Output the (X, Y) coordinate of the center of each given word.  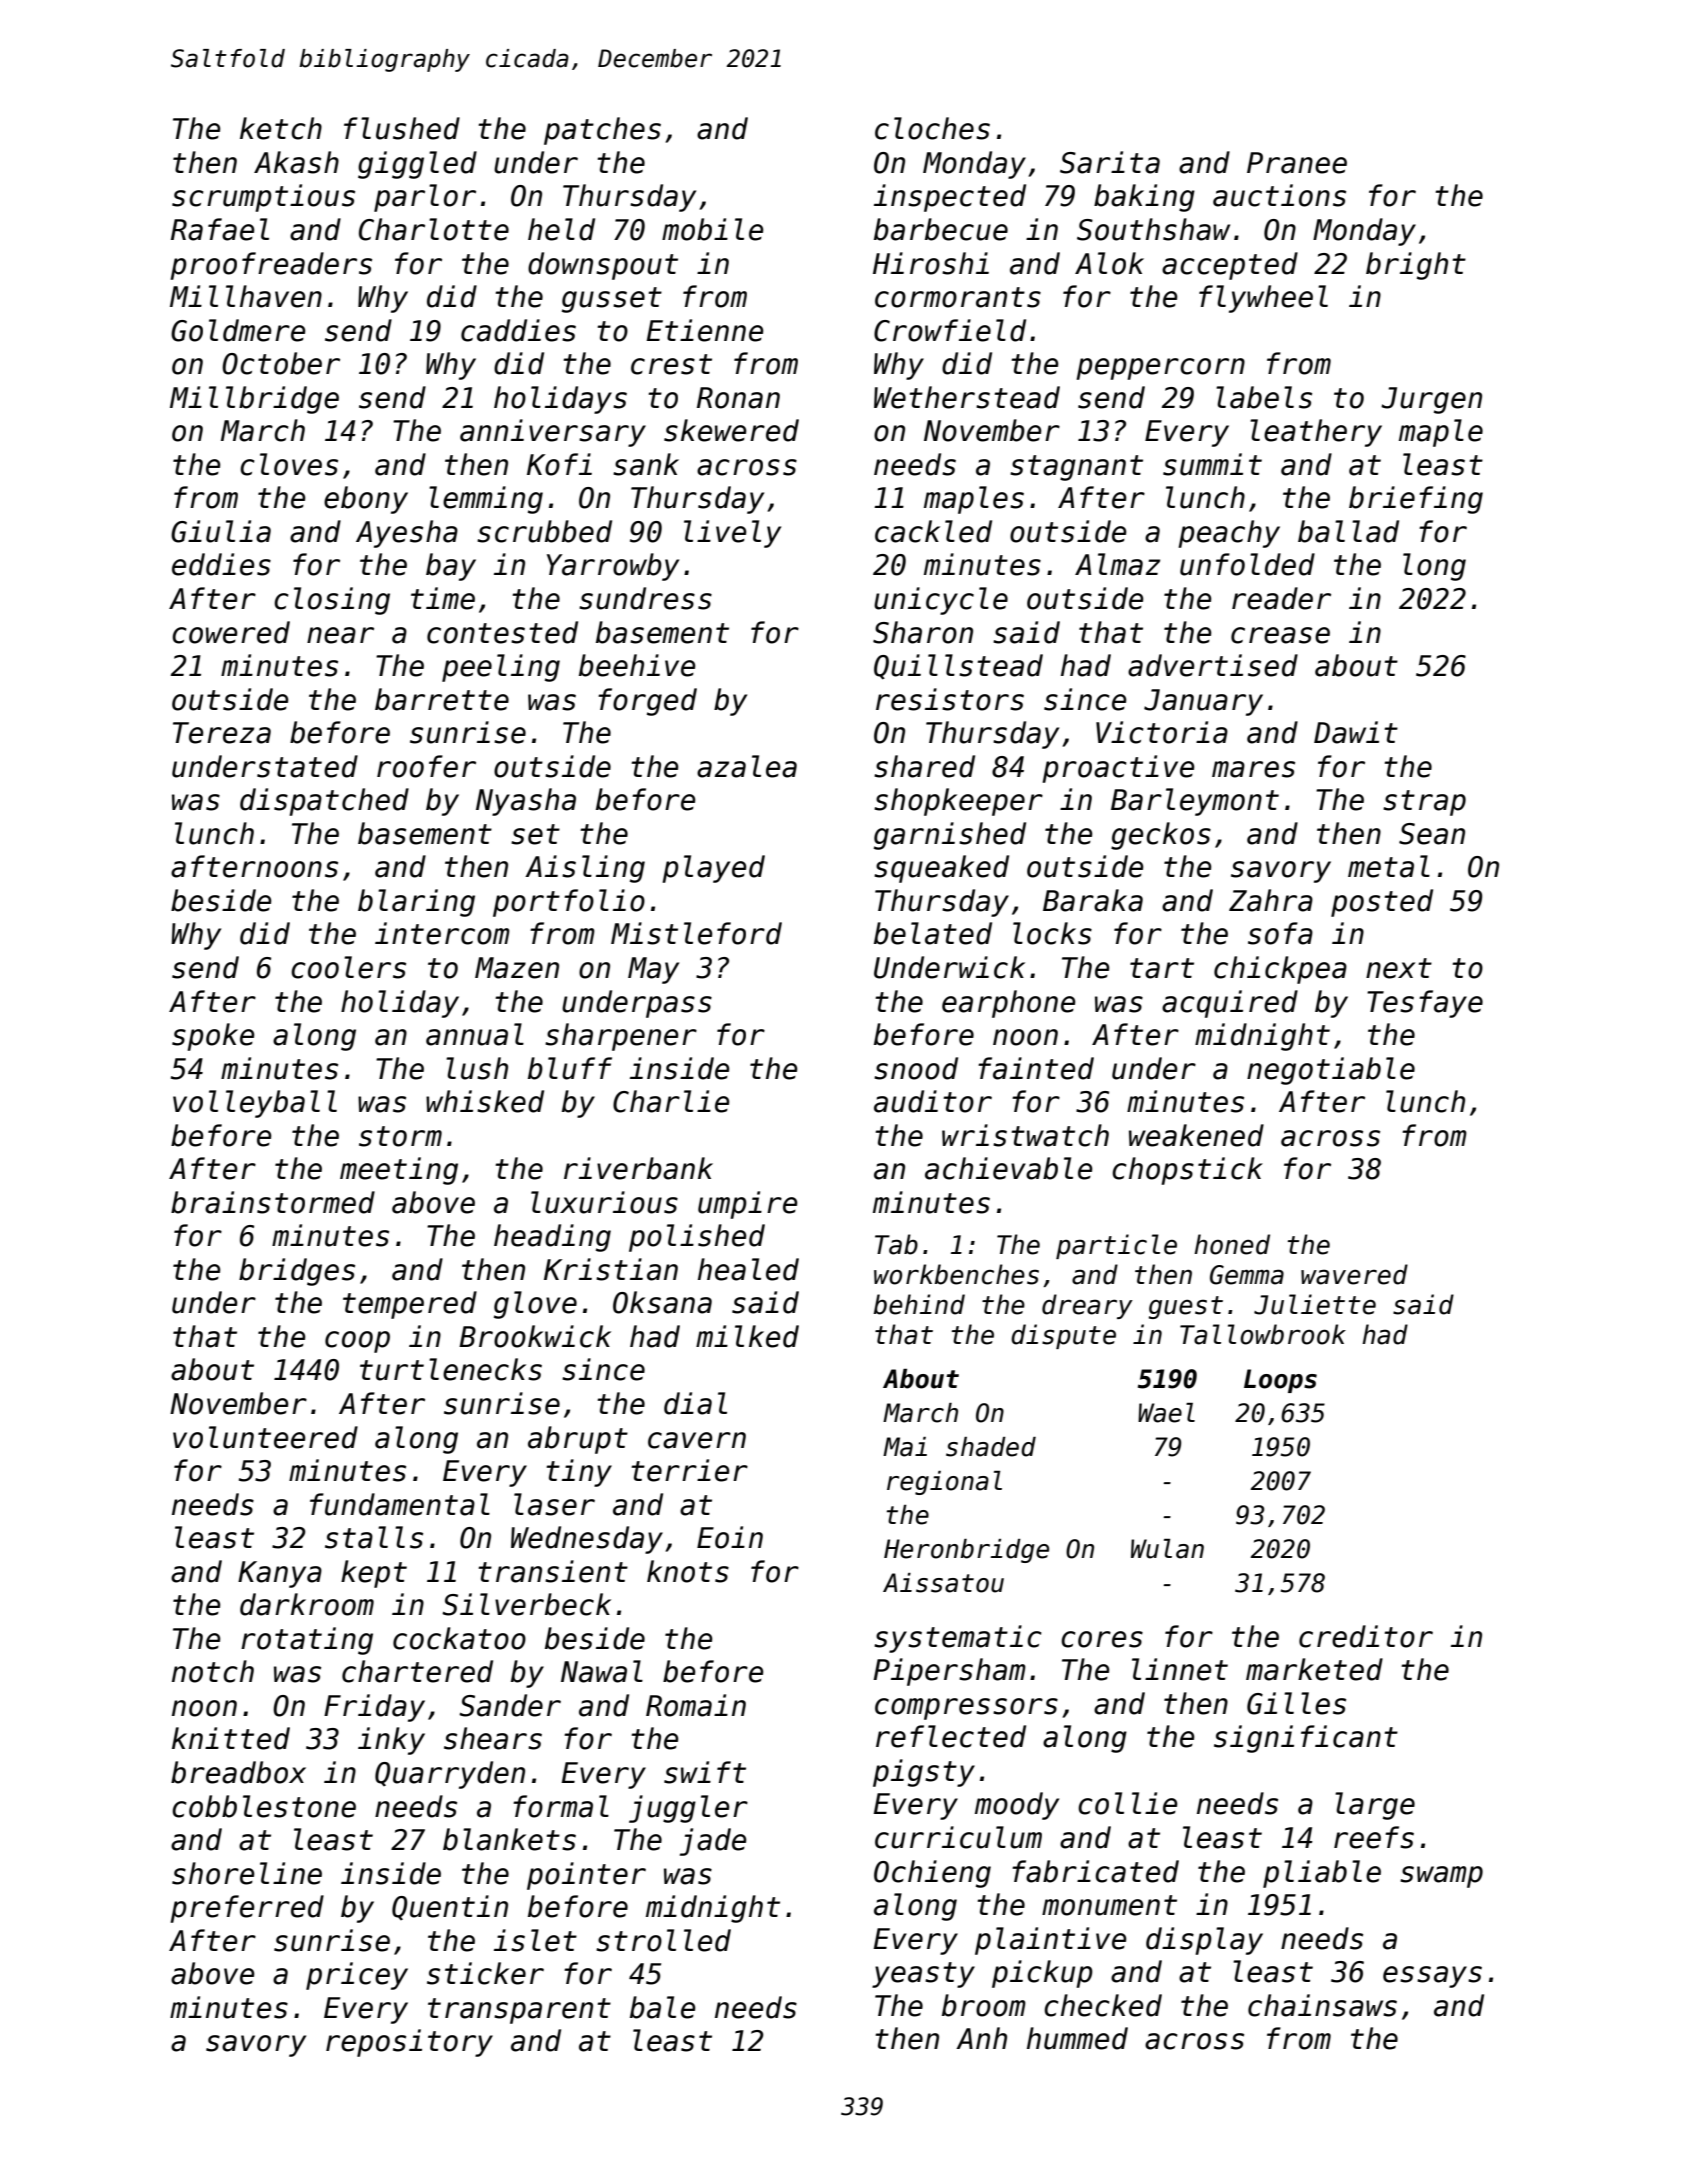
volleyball (255, 1104)
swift (705, 1772)
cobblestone (264, 1806)
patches (602, 131)
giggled (417, 165)
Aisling (585, 869)
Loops (1280, 1381)
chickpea (1280, 970)
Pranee (1297, 163)
